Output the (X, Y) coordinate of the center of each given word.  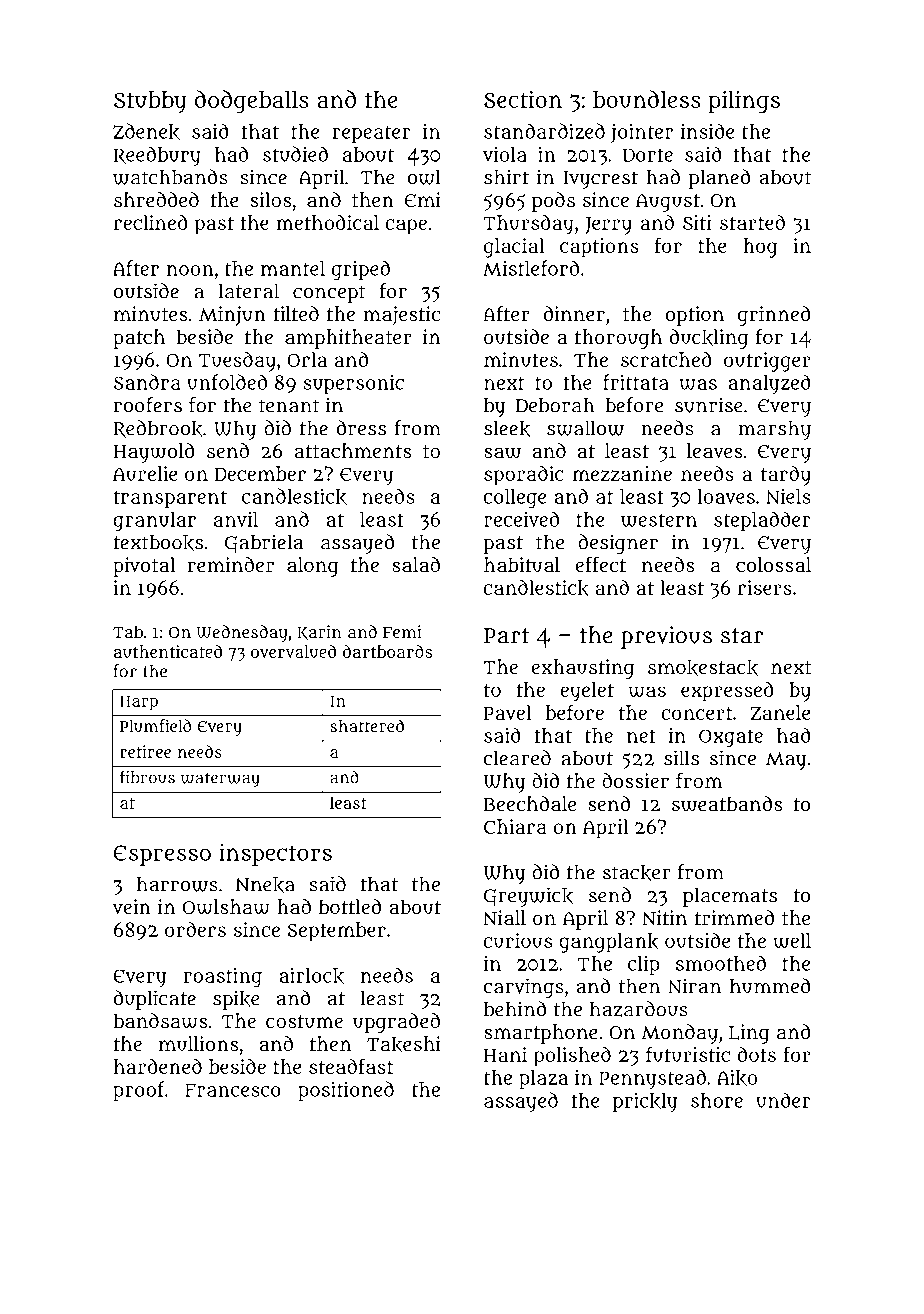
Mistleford (531, 268)
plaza (543, 1079)
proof (139, 1091)
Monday (680, 1034)
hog (760, 248)
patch (139, 339)
